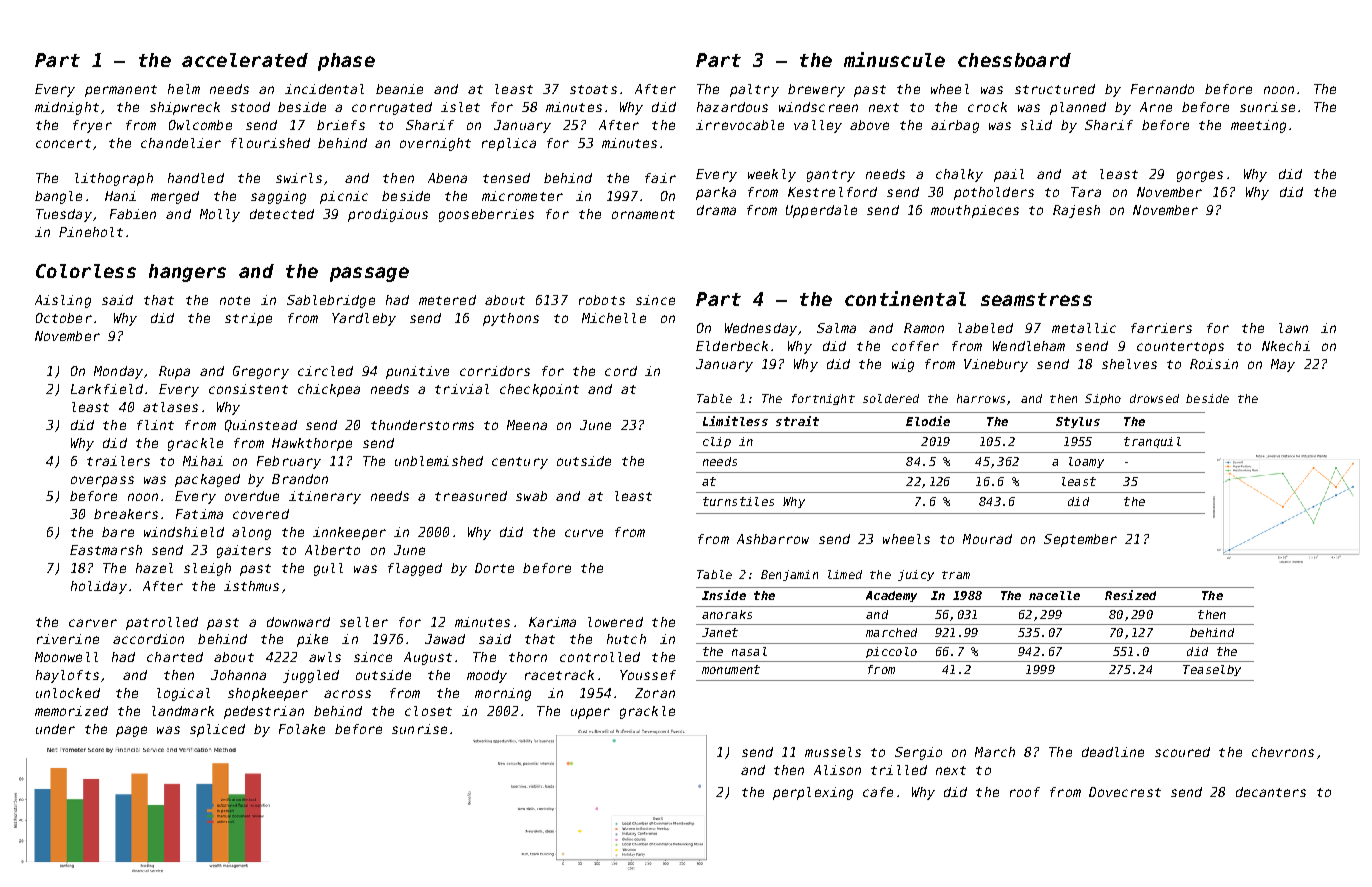 The image size is (1372, 887). What do you see at coordinates (235, 300) in the page?
I see `note` at bounding box center [235, 300].
